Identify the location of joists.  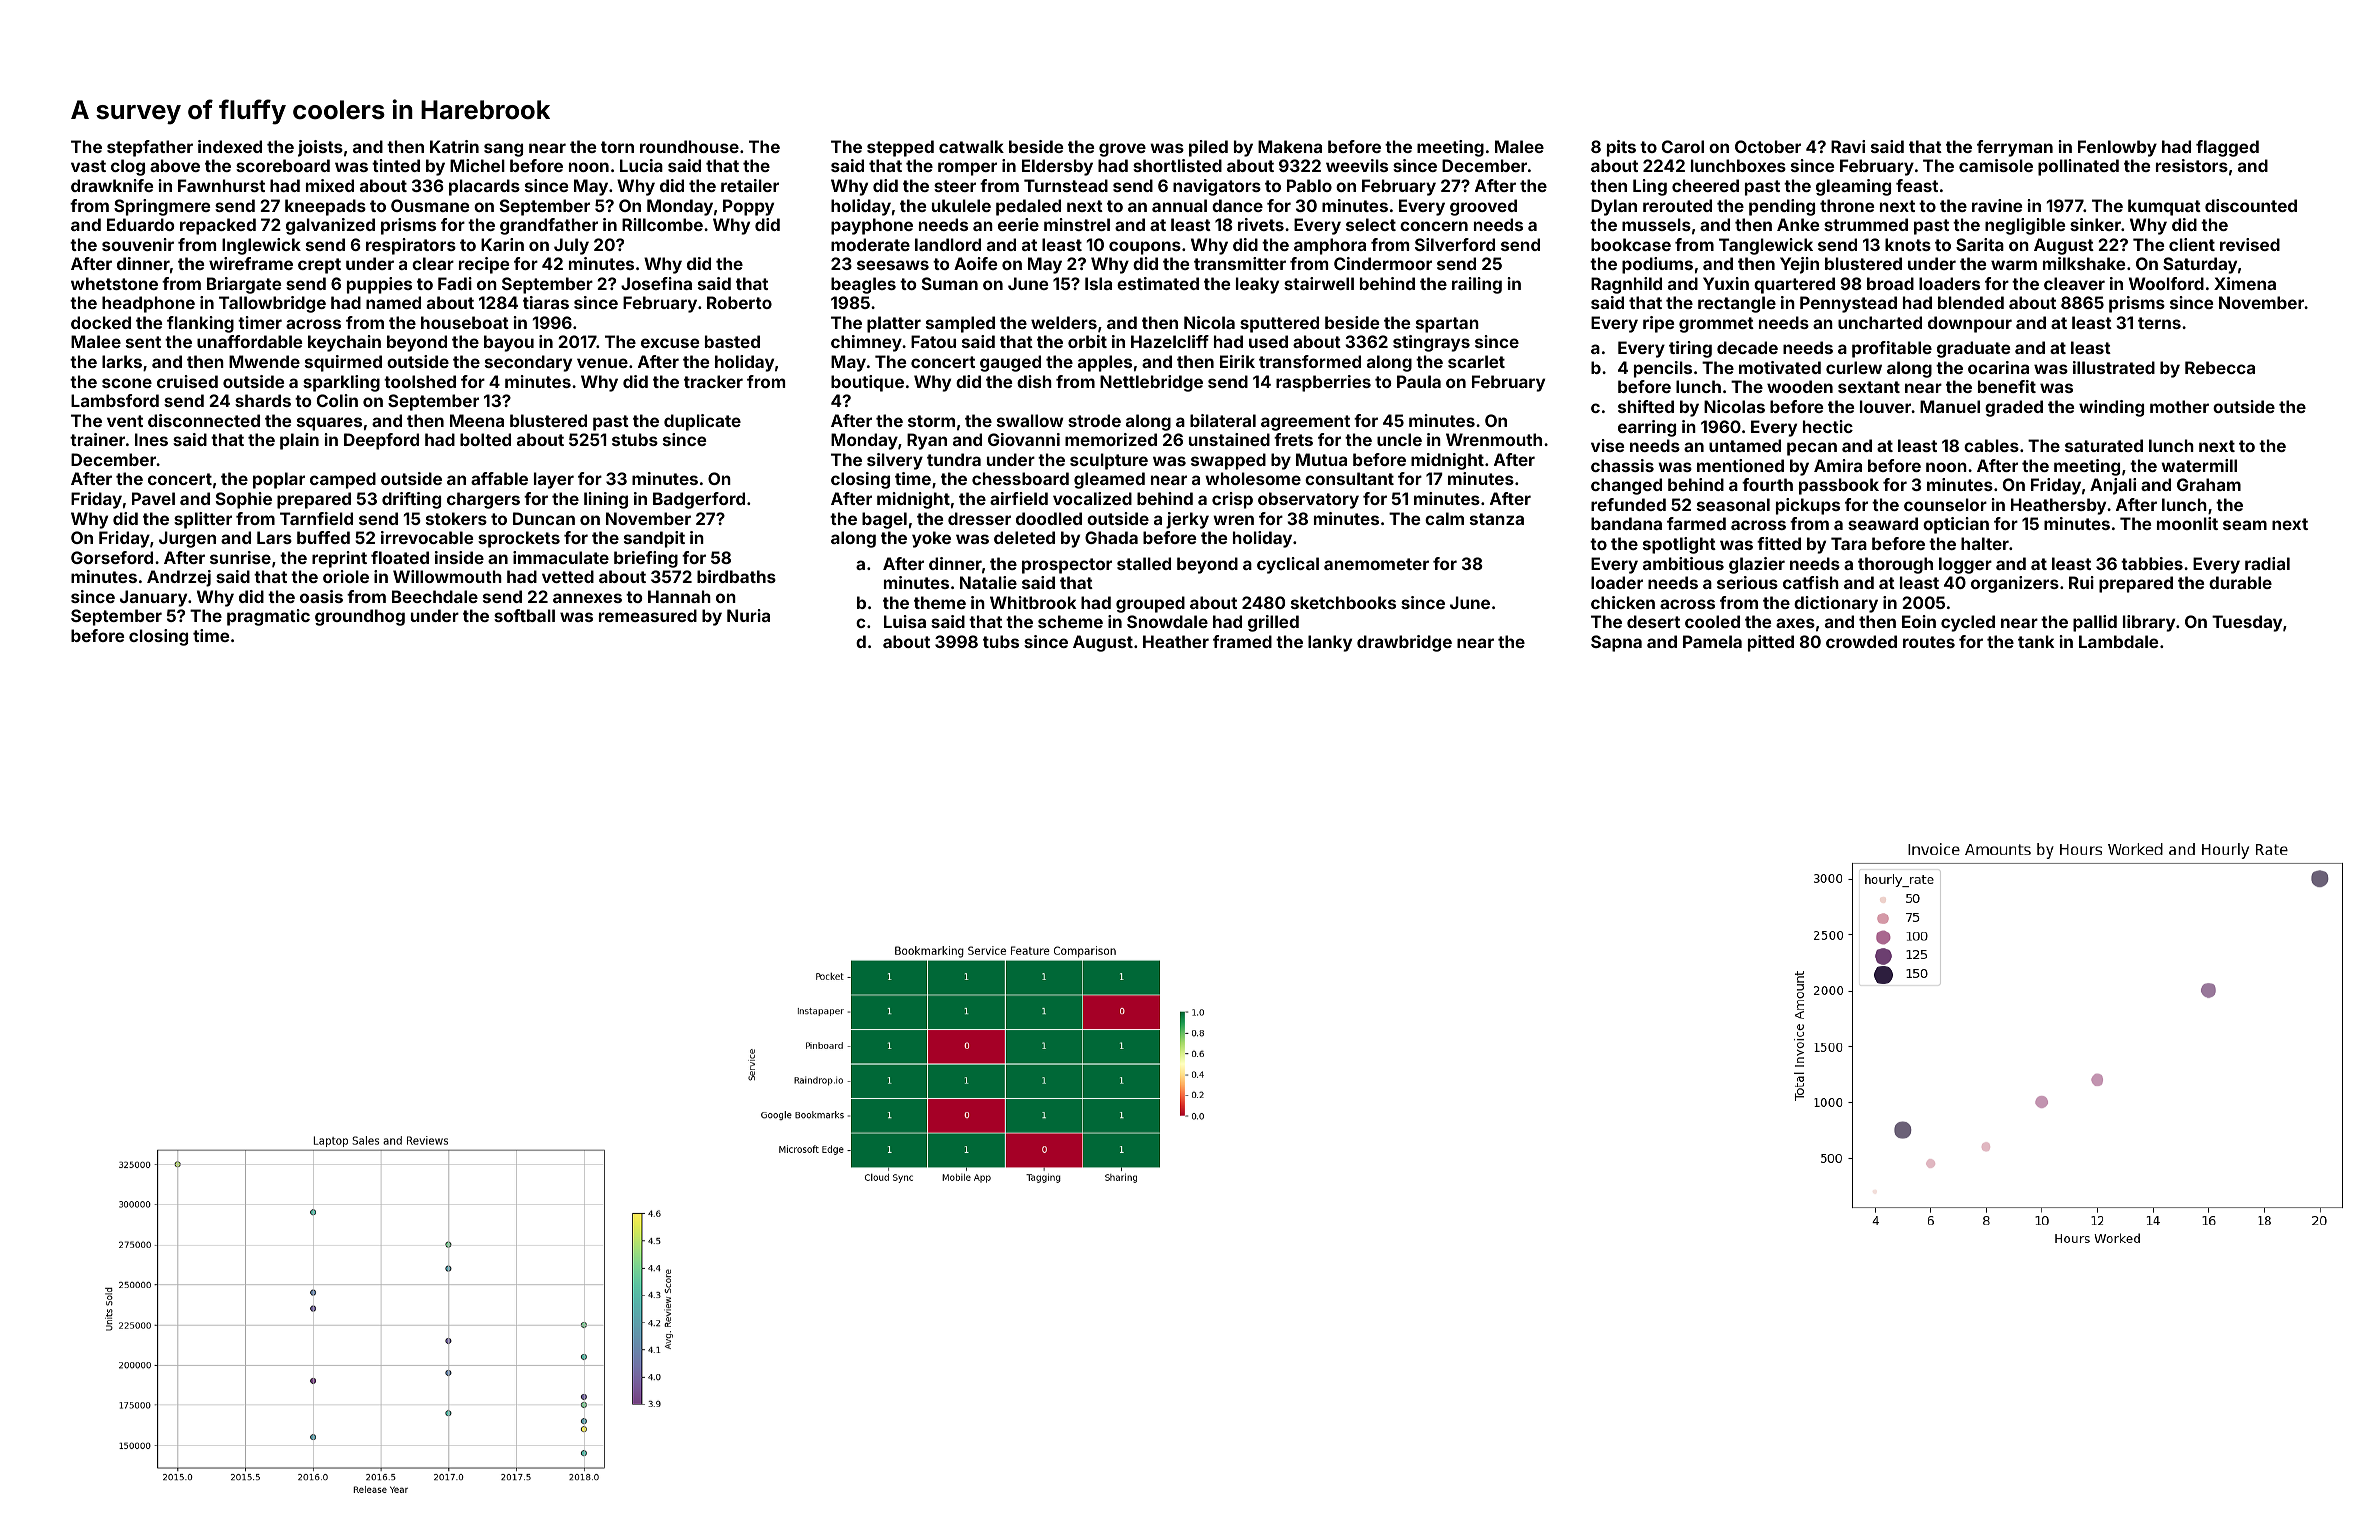
(320, 148).
